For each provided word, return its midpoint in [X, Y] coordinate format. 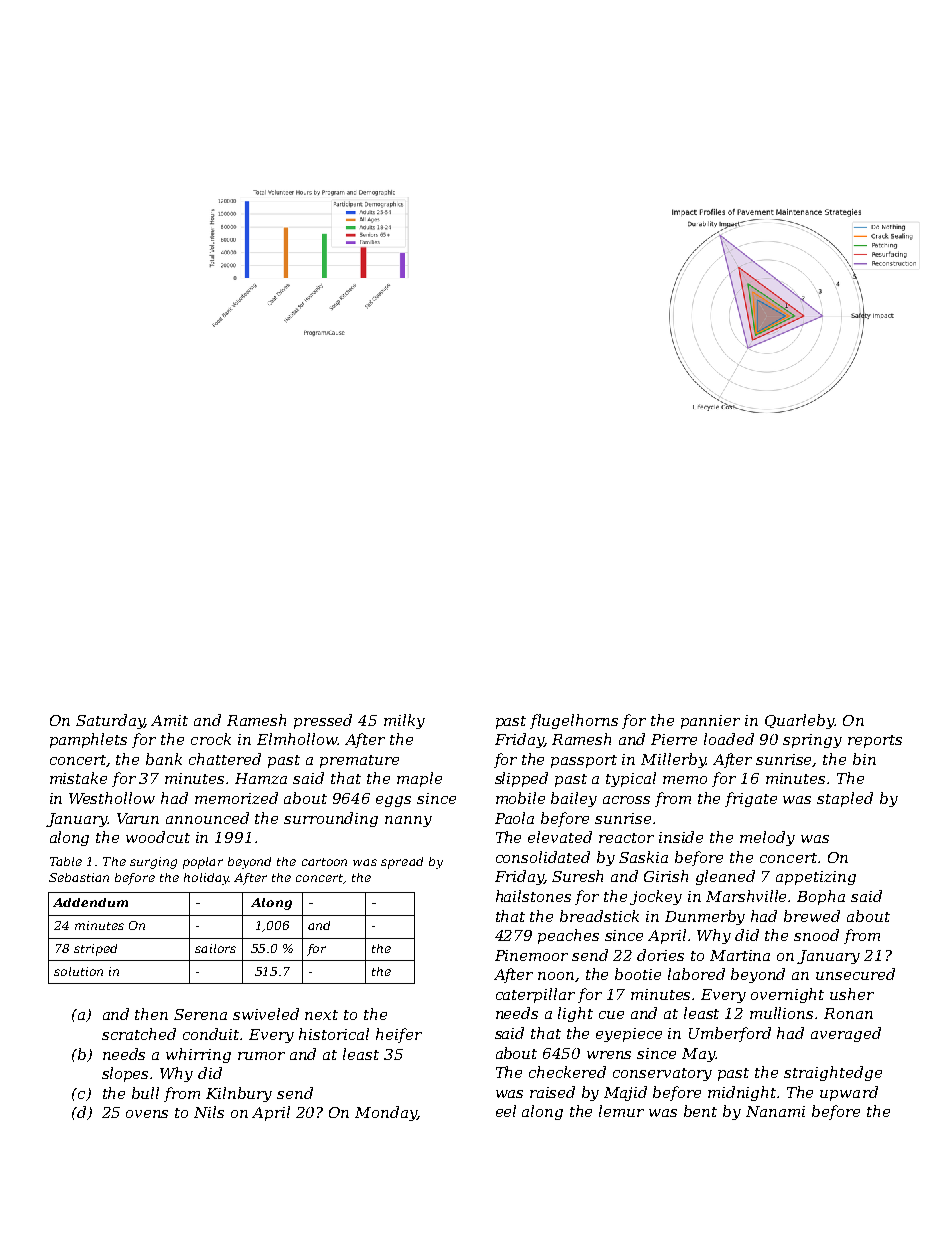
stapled [845, 799]
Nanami [775, 1111]
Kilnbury [239, 1094]
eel [506, 1111]
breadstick [599, 916]
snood [816, 935]
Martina [740, 955]
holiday [206, 879]
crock [211, 739]
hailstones [533, 896]
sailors [215, 948]
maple [419, 779]
